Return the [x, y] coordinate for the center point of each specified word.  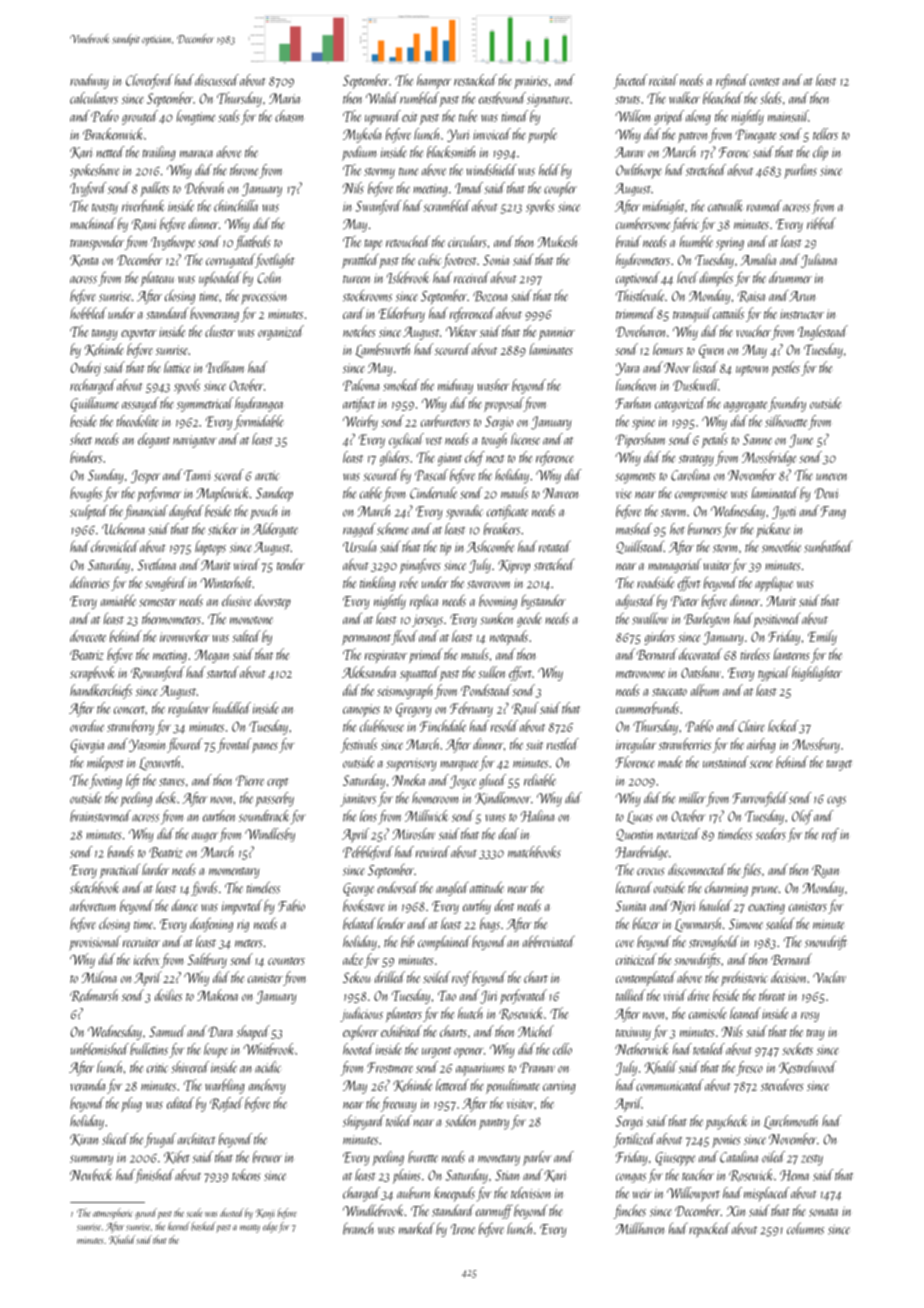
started [223, 672]
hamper [434, 81]
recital [663, 80]
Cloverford [149, 81]
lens [368, 816]
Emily [822, 637]
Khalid [122, 1240]
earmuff [494, 1211]
